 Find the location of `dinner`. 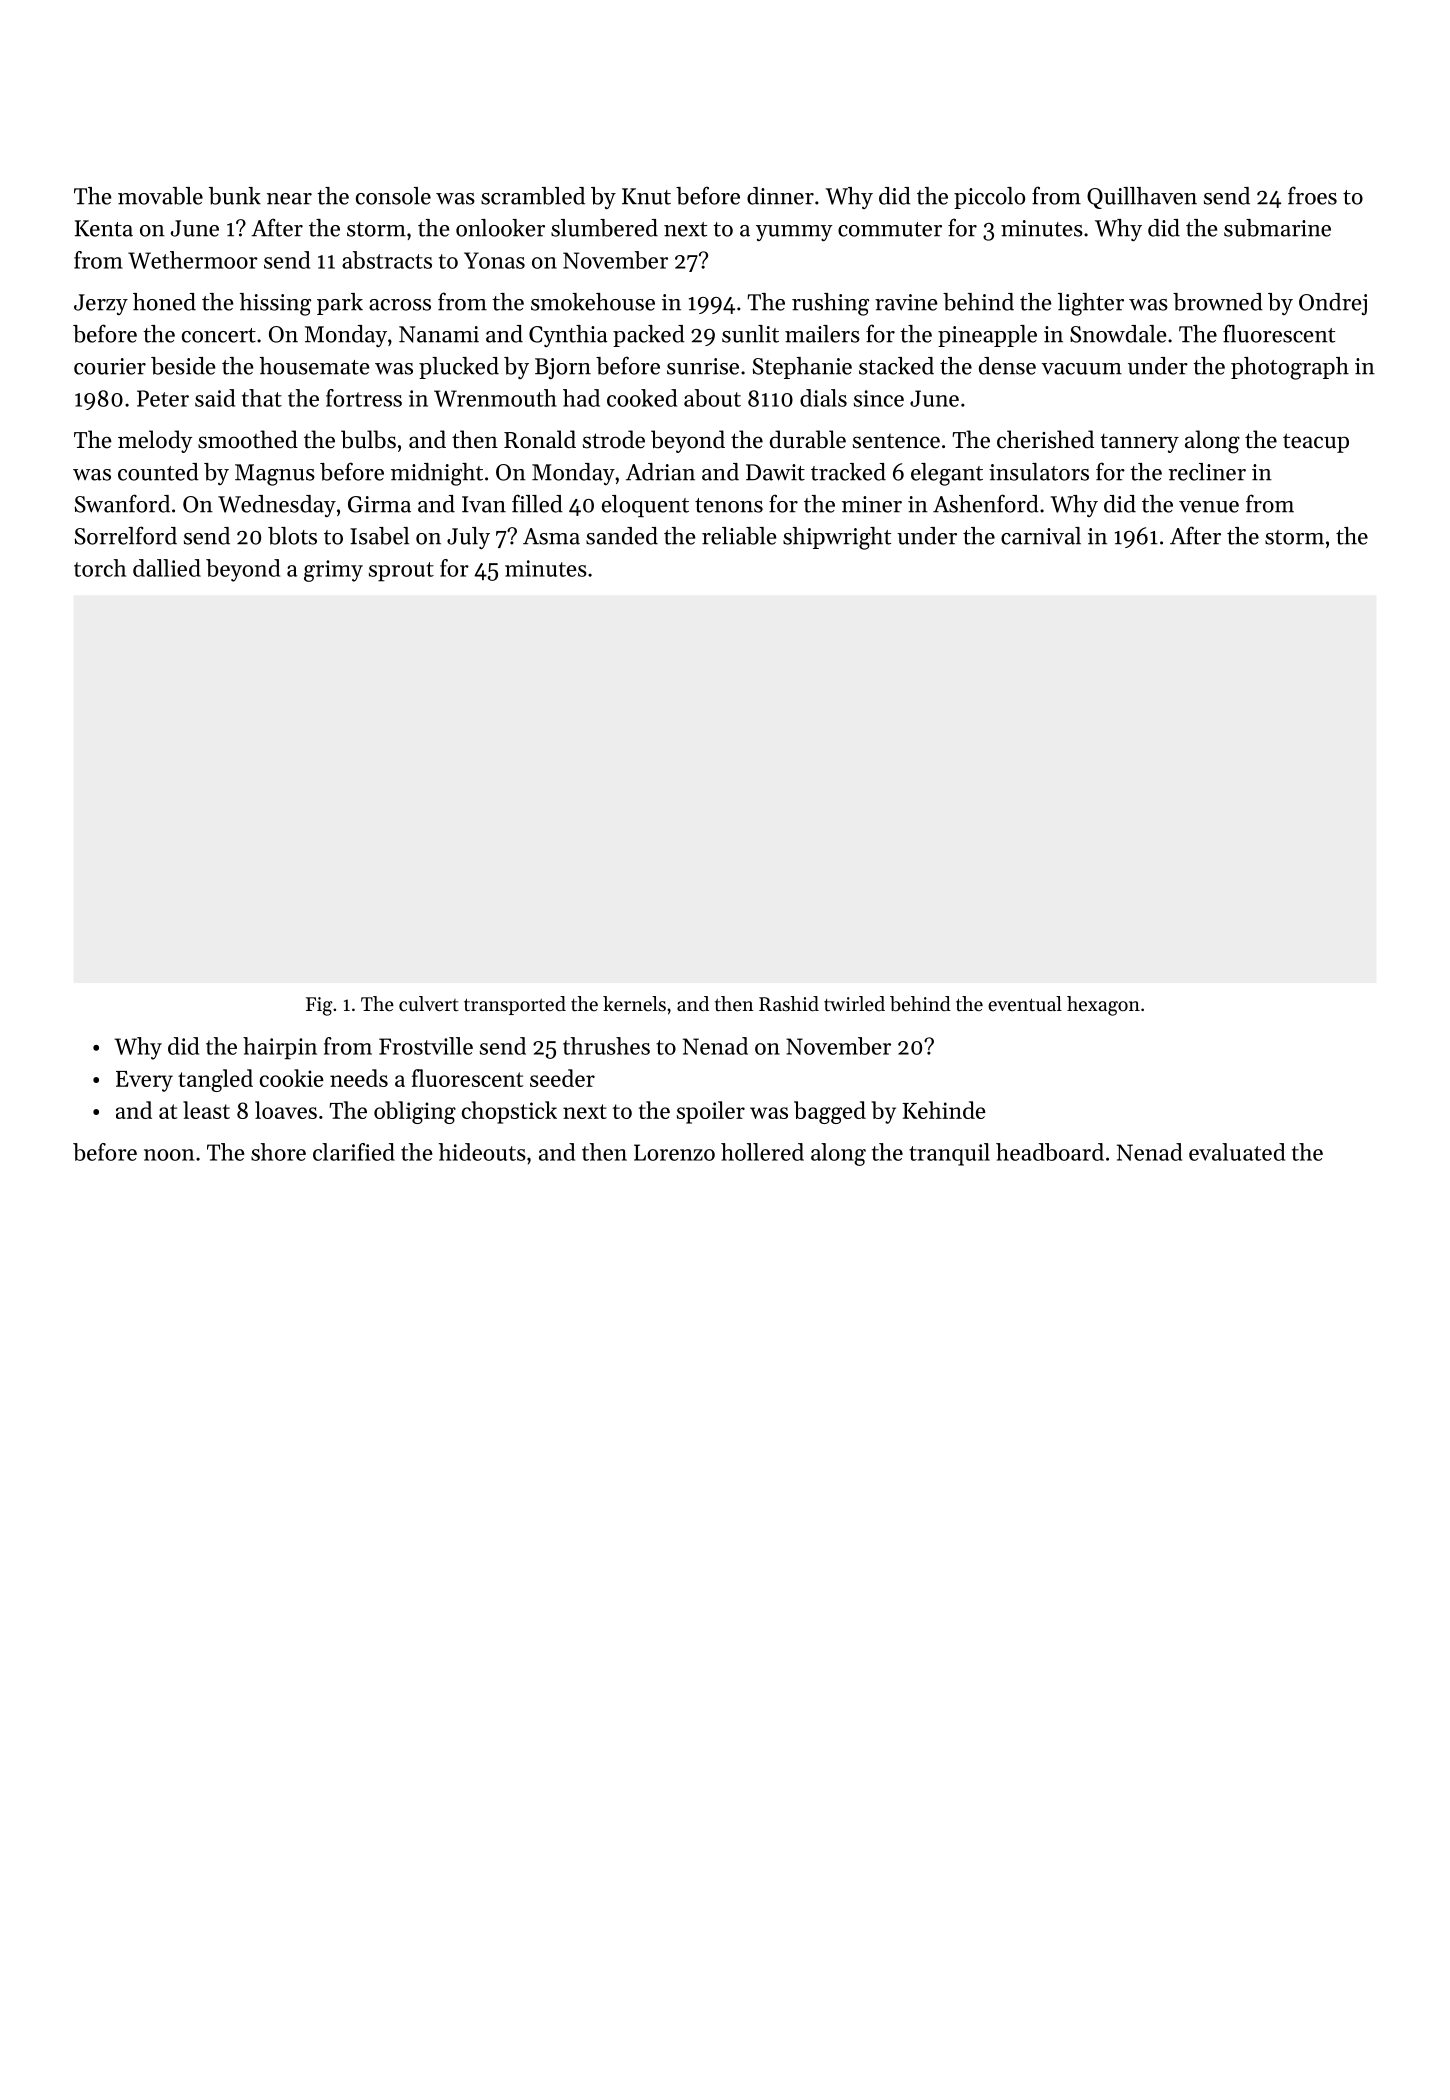

dinner is located at coordinates (780, 196).
